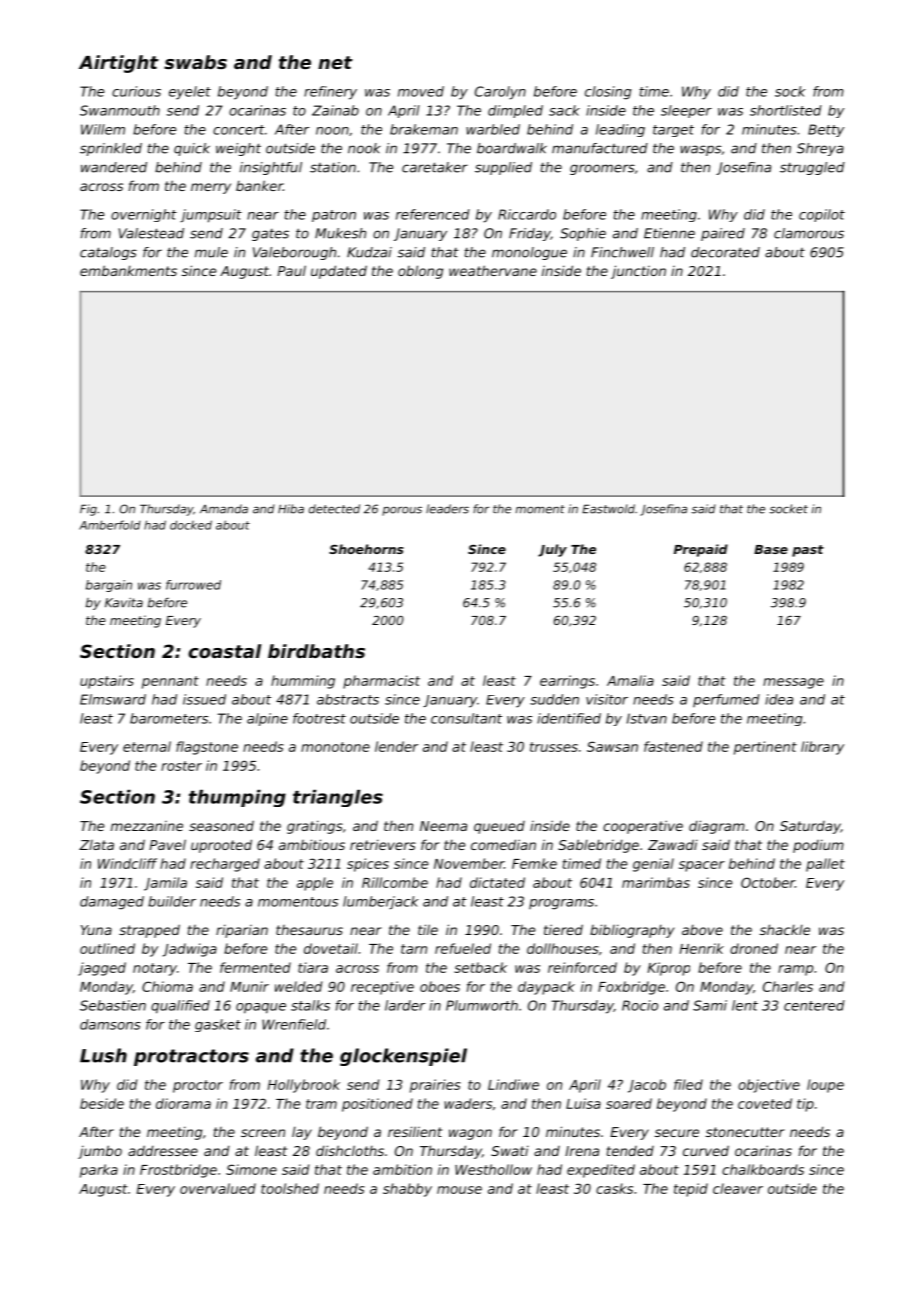 Image resolution: width=924 pixels, height=1308 pixels. I want to click on Eastwold, so click(608, 509).
